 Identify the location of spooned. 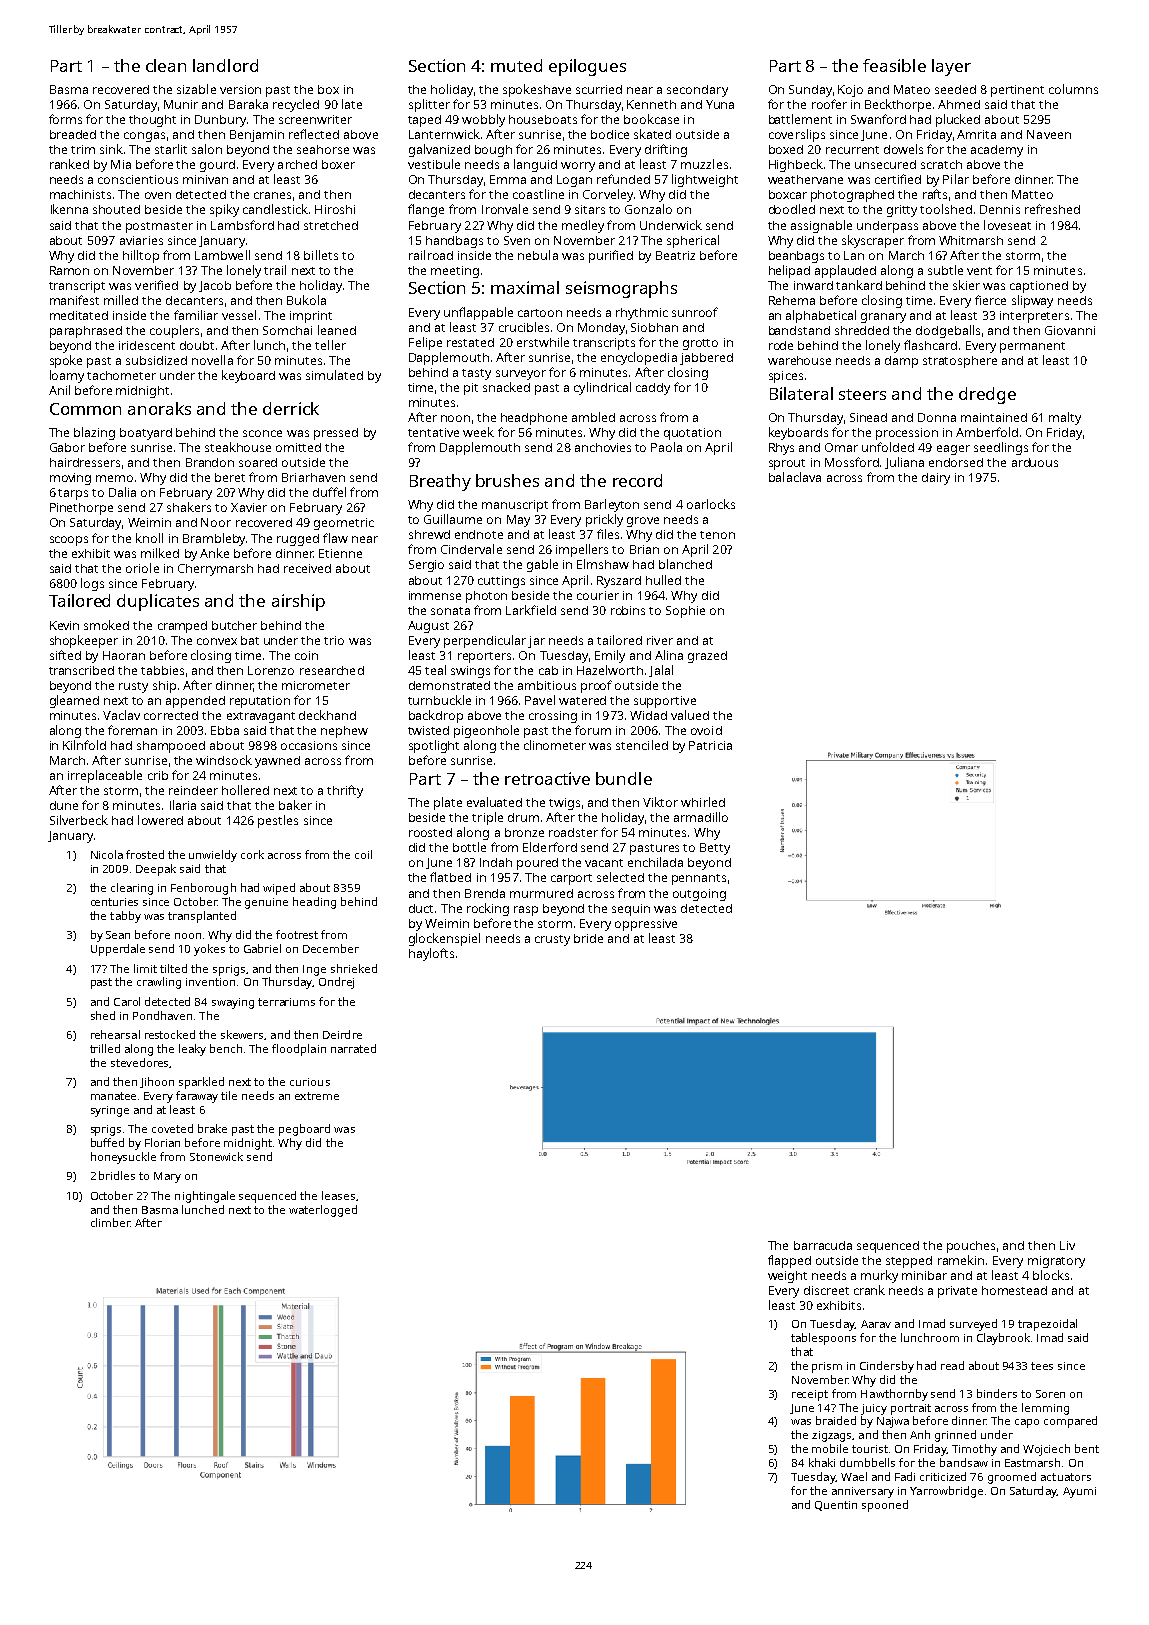
(885, 1506).
